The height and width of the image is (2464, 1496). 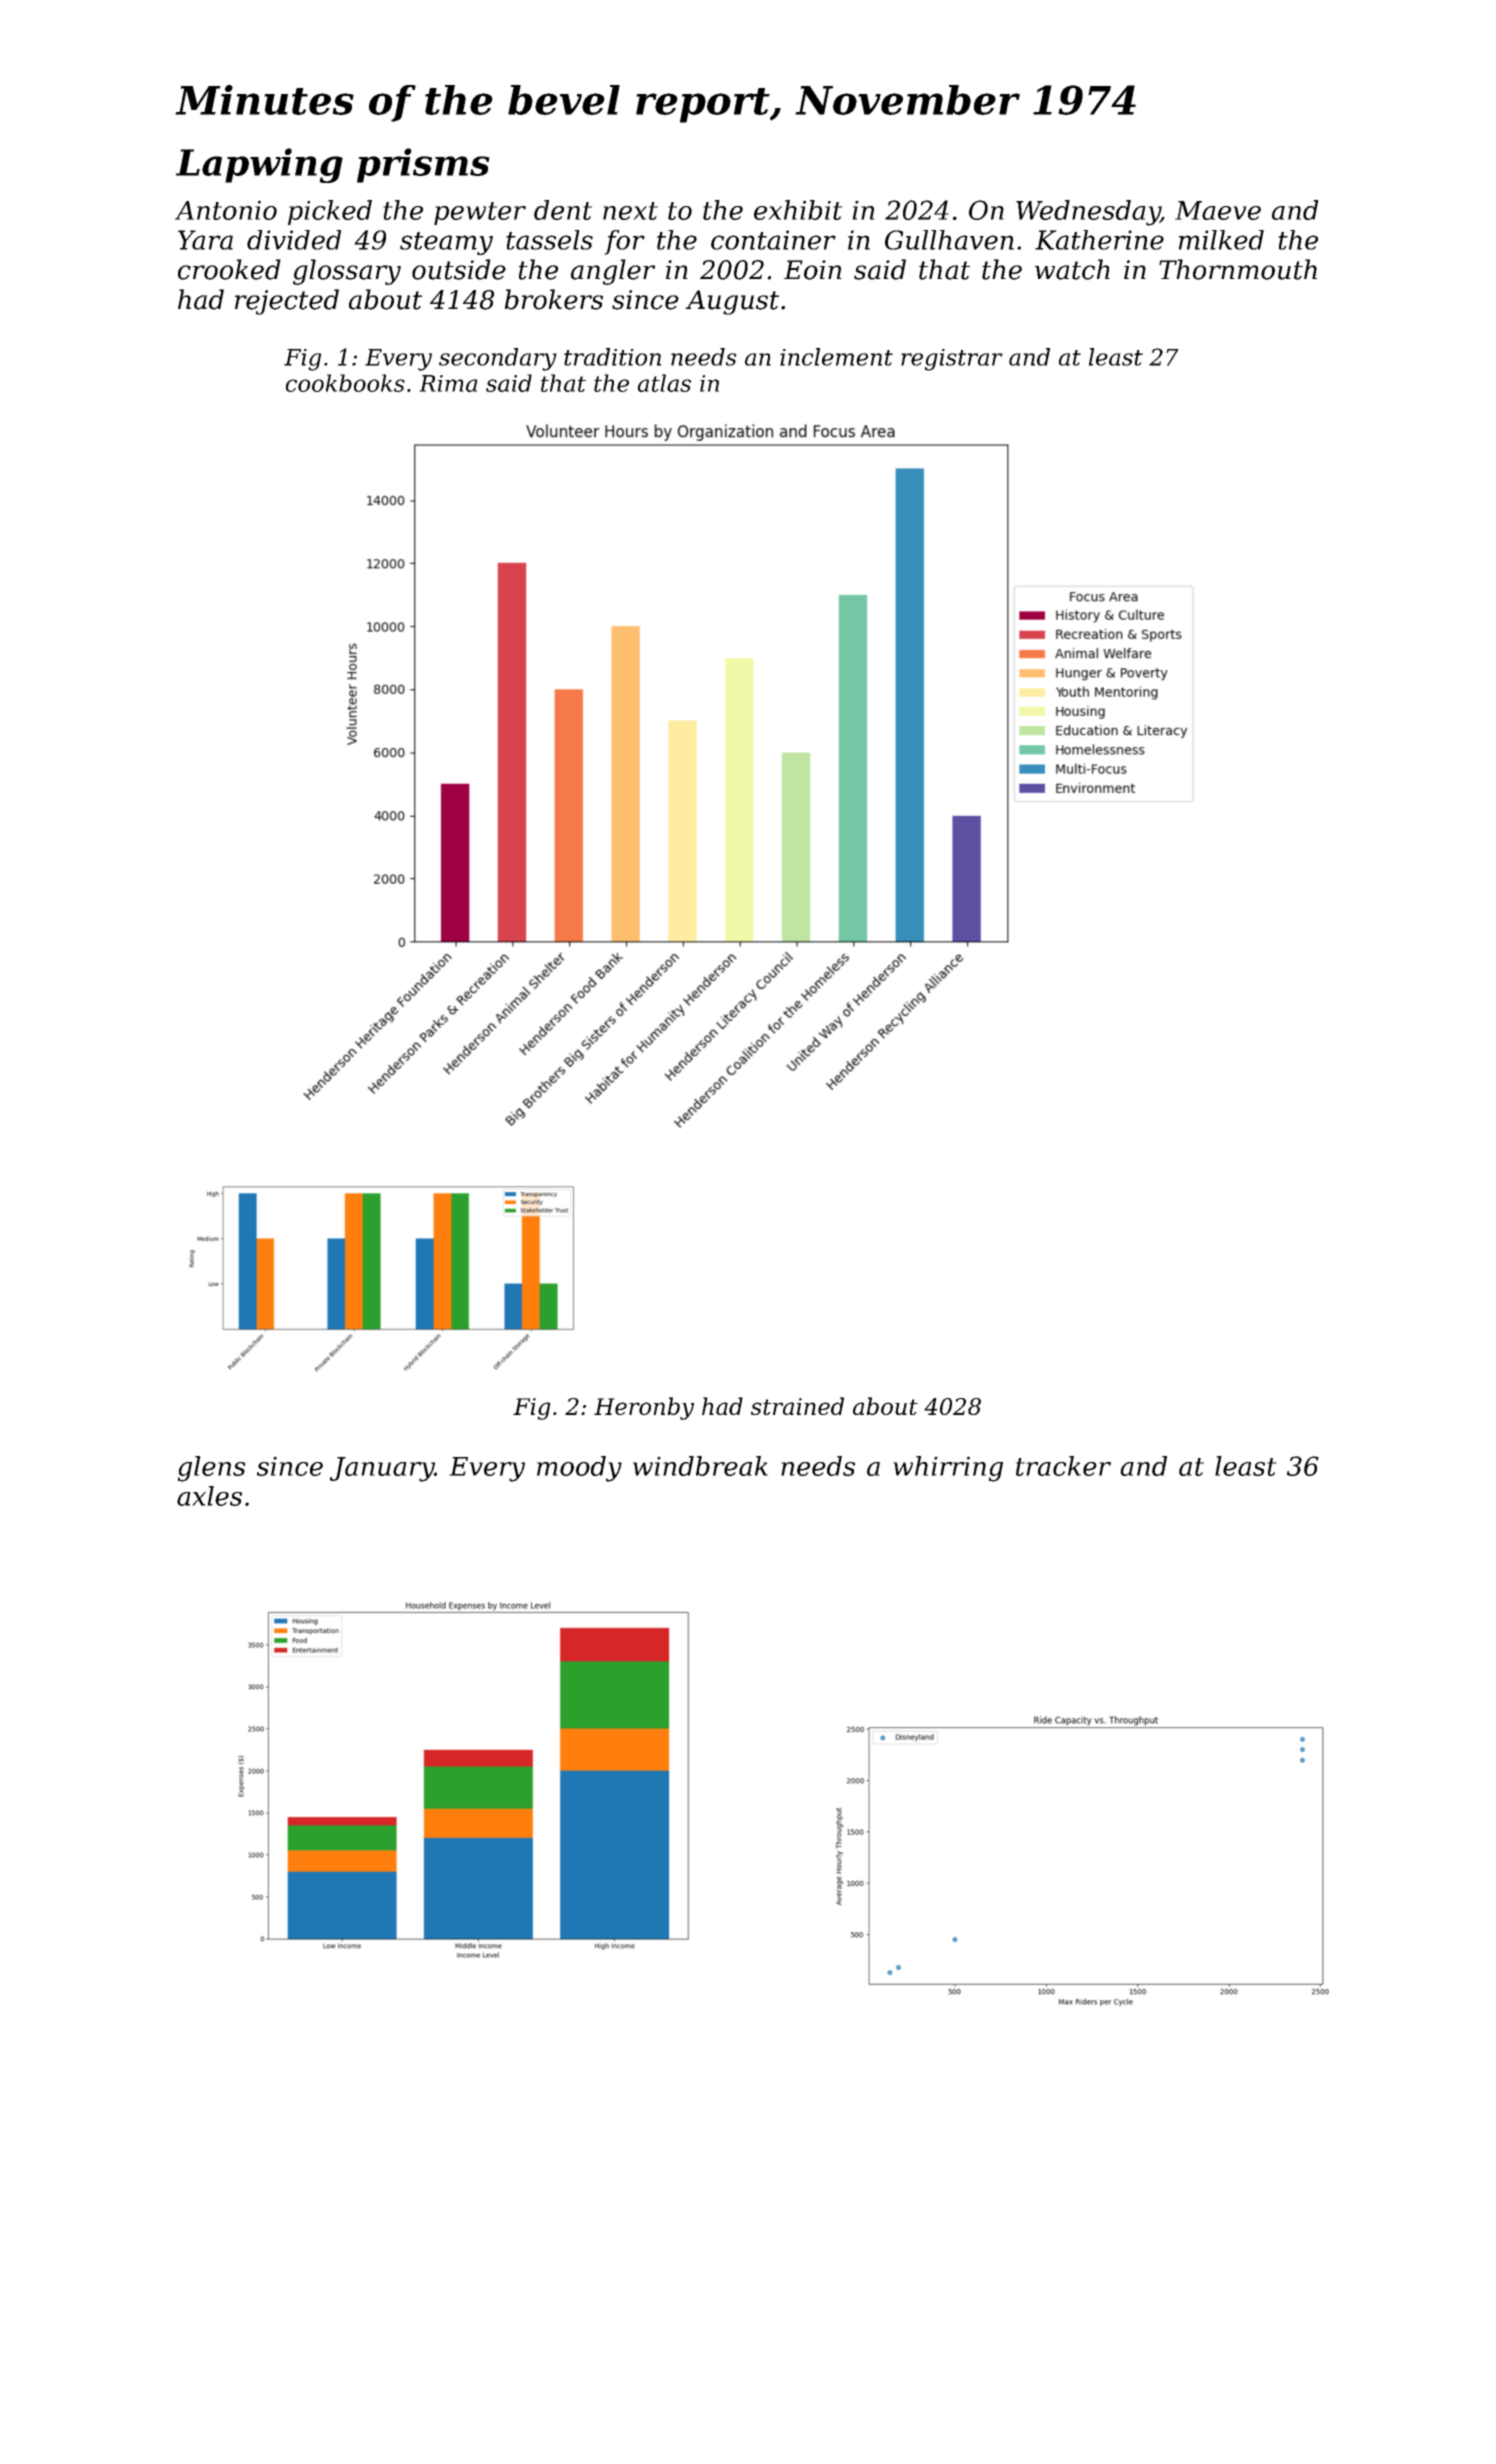 I want to click on Lapwing, so click(x=259, y=165).
